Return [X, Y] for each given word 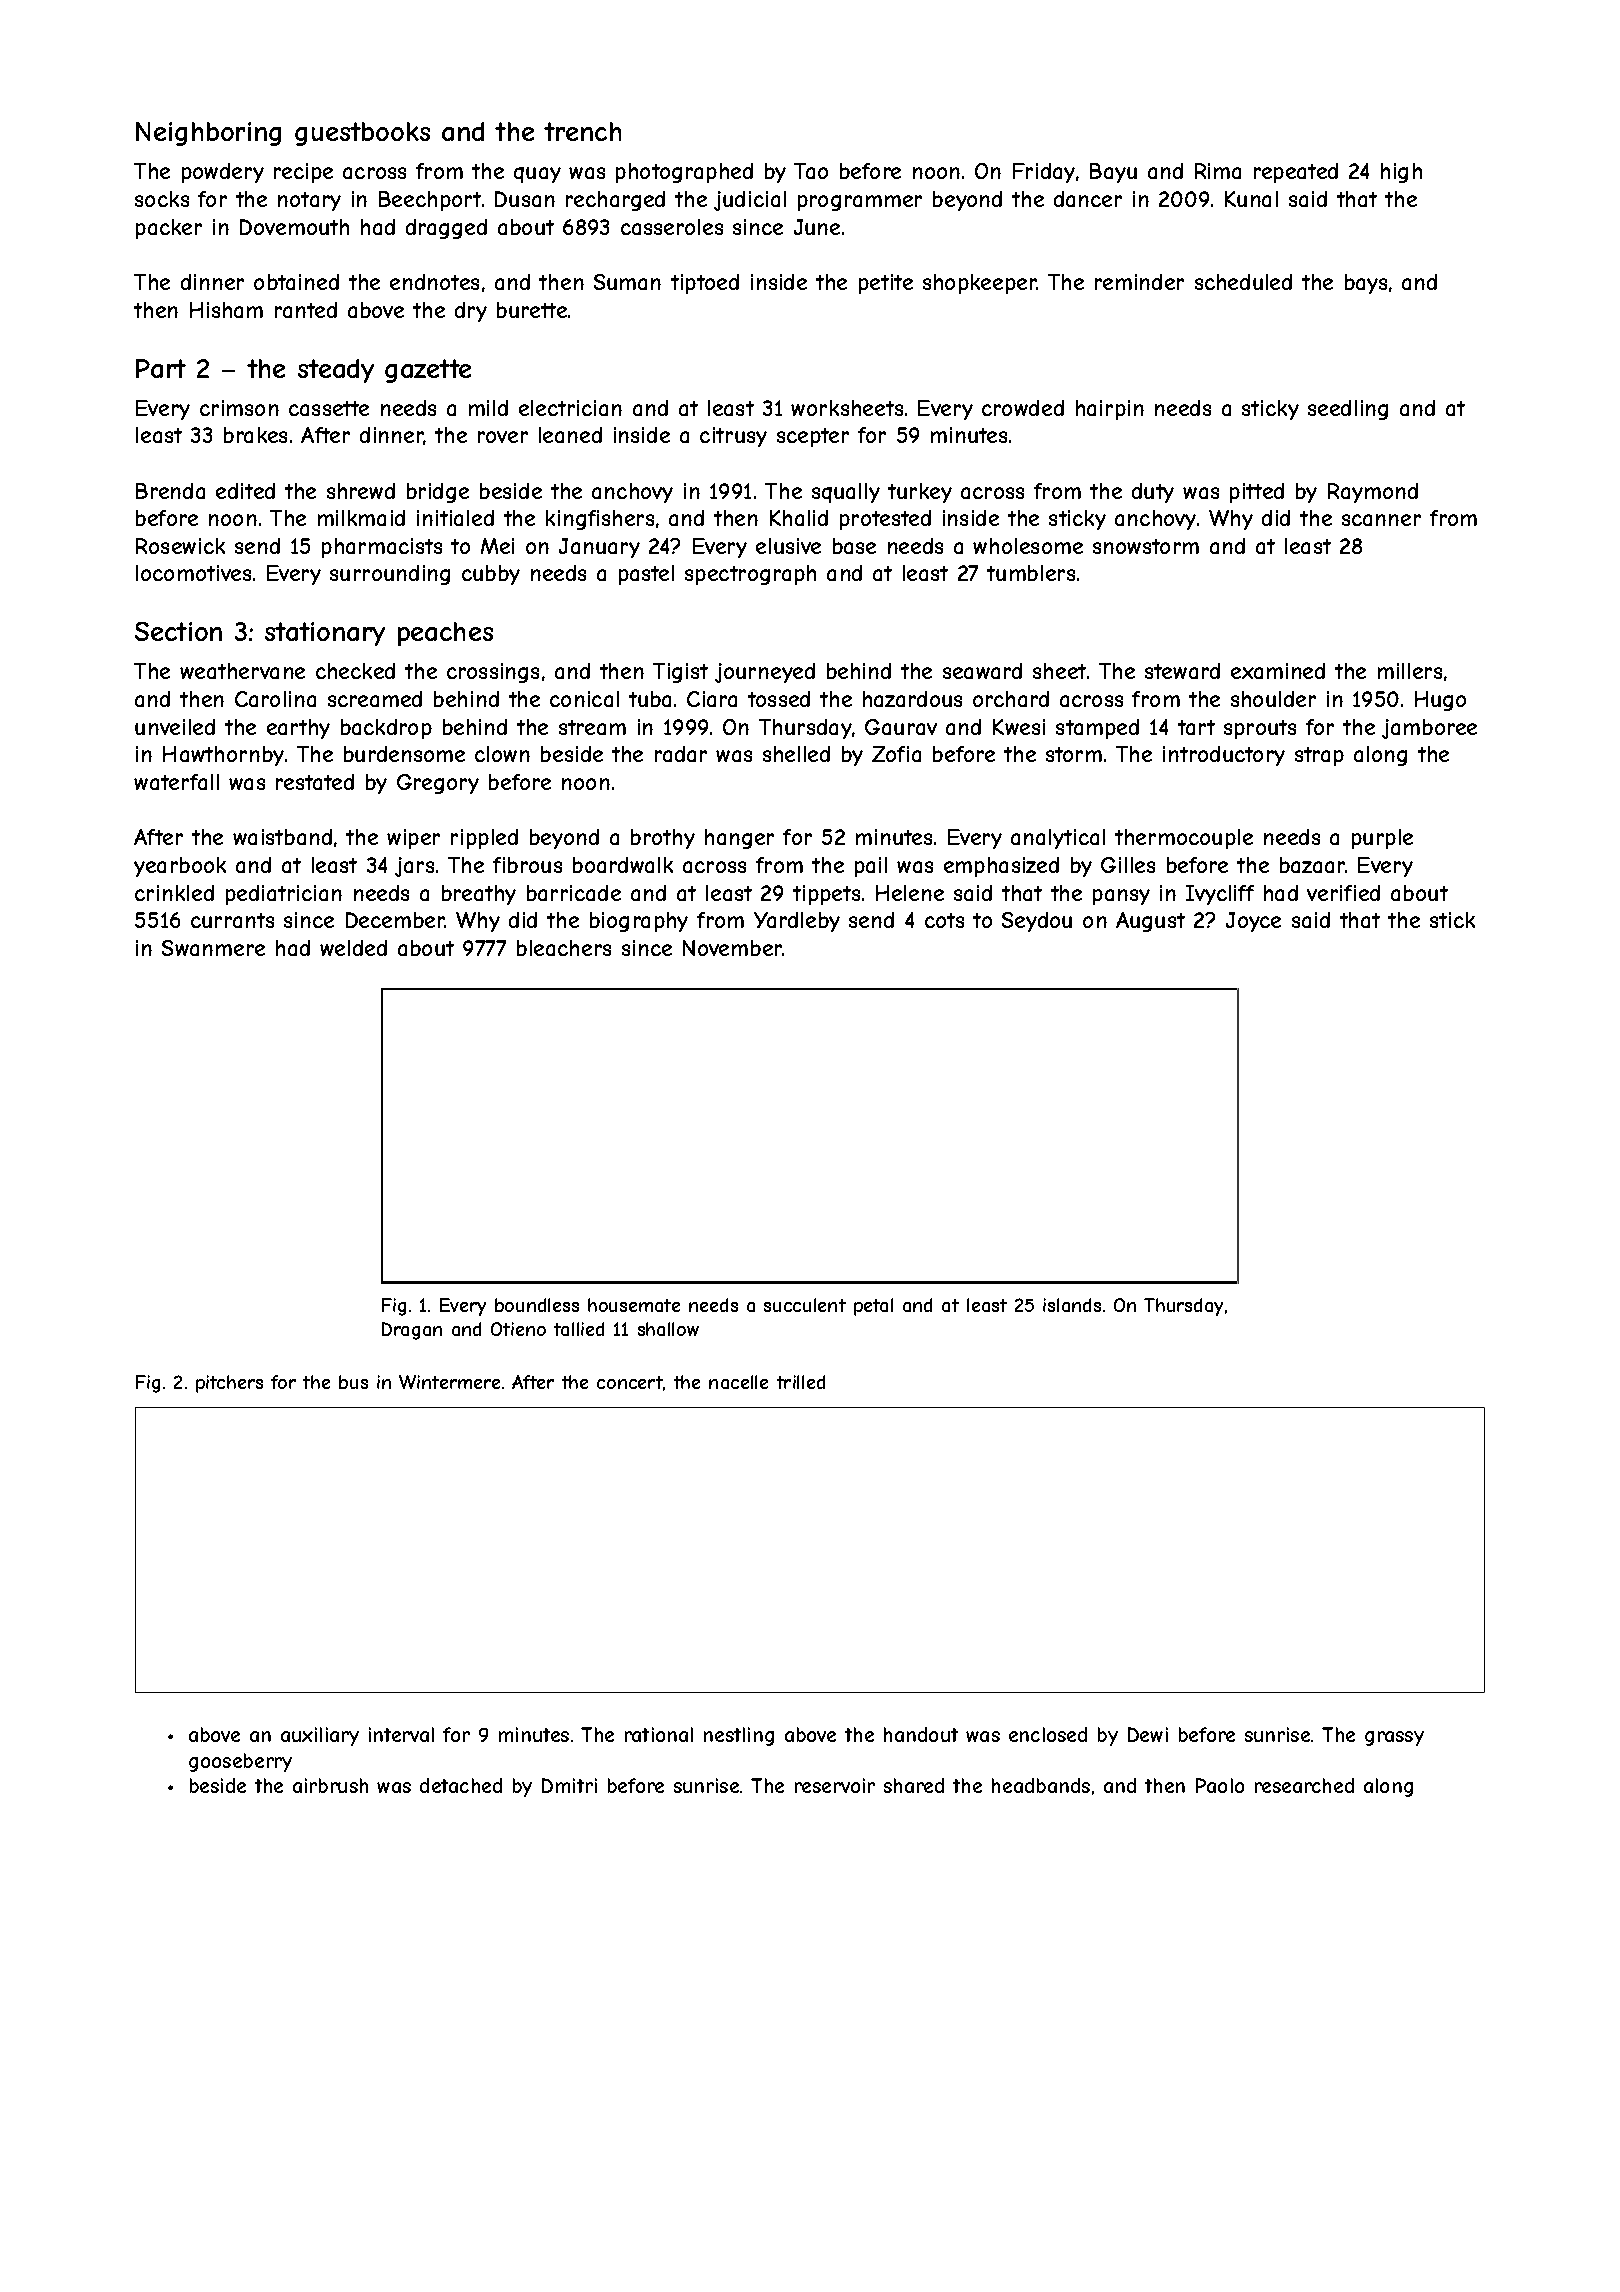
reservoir [835, 1785]
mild [488, 408]
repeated [1296, 173]
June [817, 227]
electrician [570, 408]
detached [461, 1785]
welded [353, 948]
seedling [1348, 410]
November [733, 948]
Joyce [1253, 922]
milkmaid [361, 518]
